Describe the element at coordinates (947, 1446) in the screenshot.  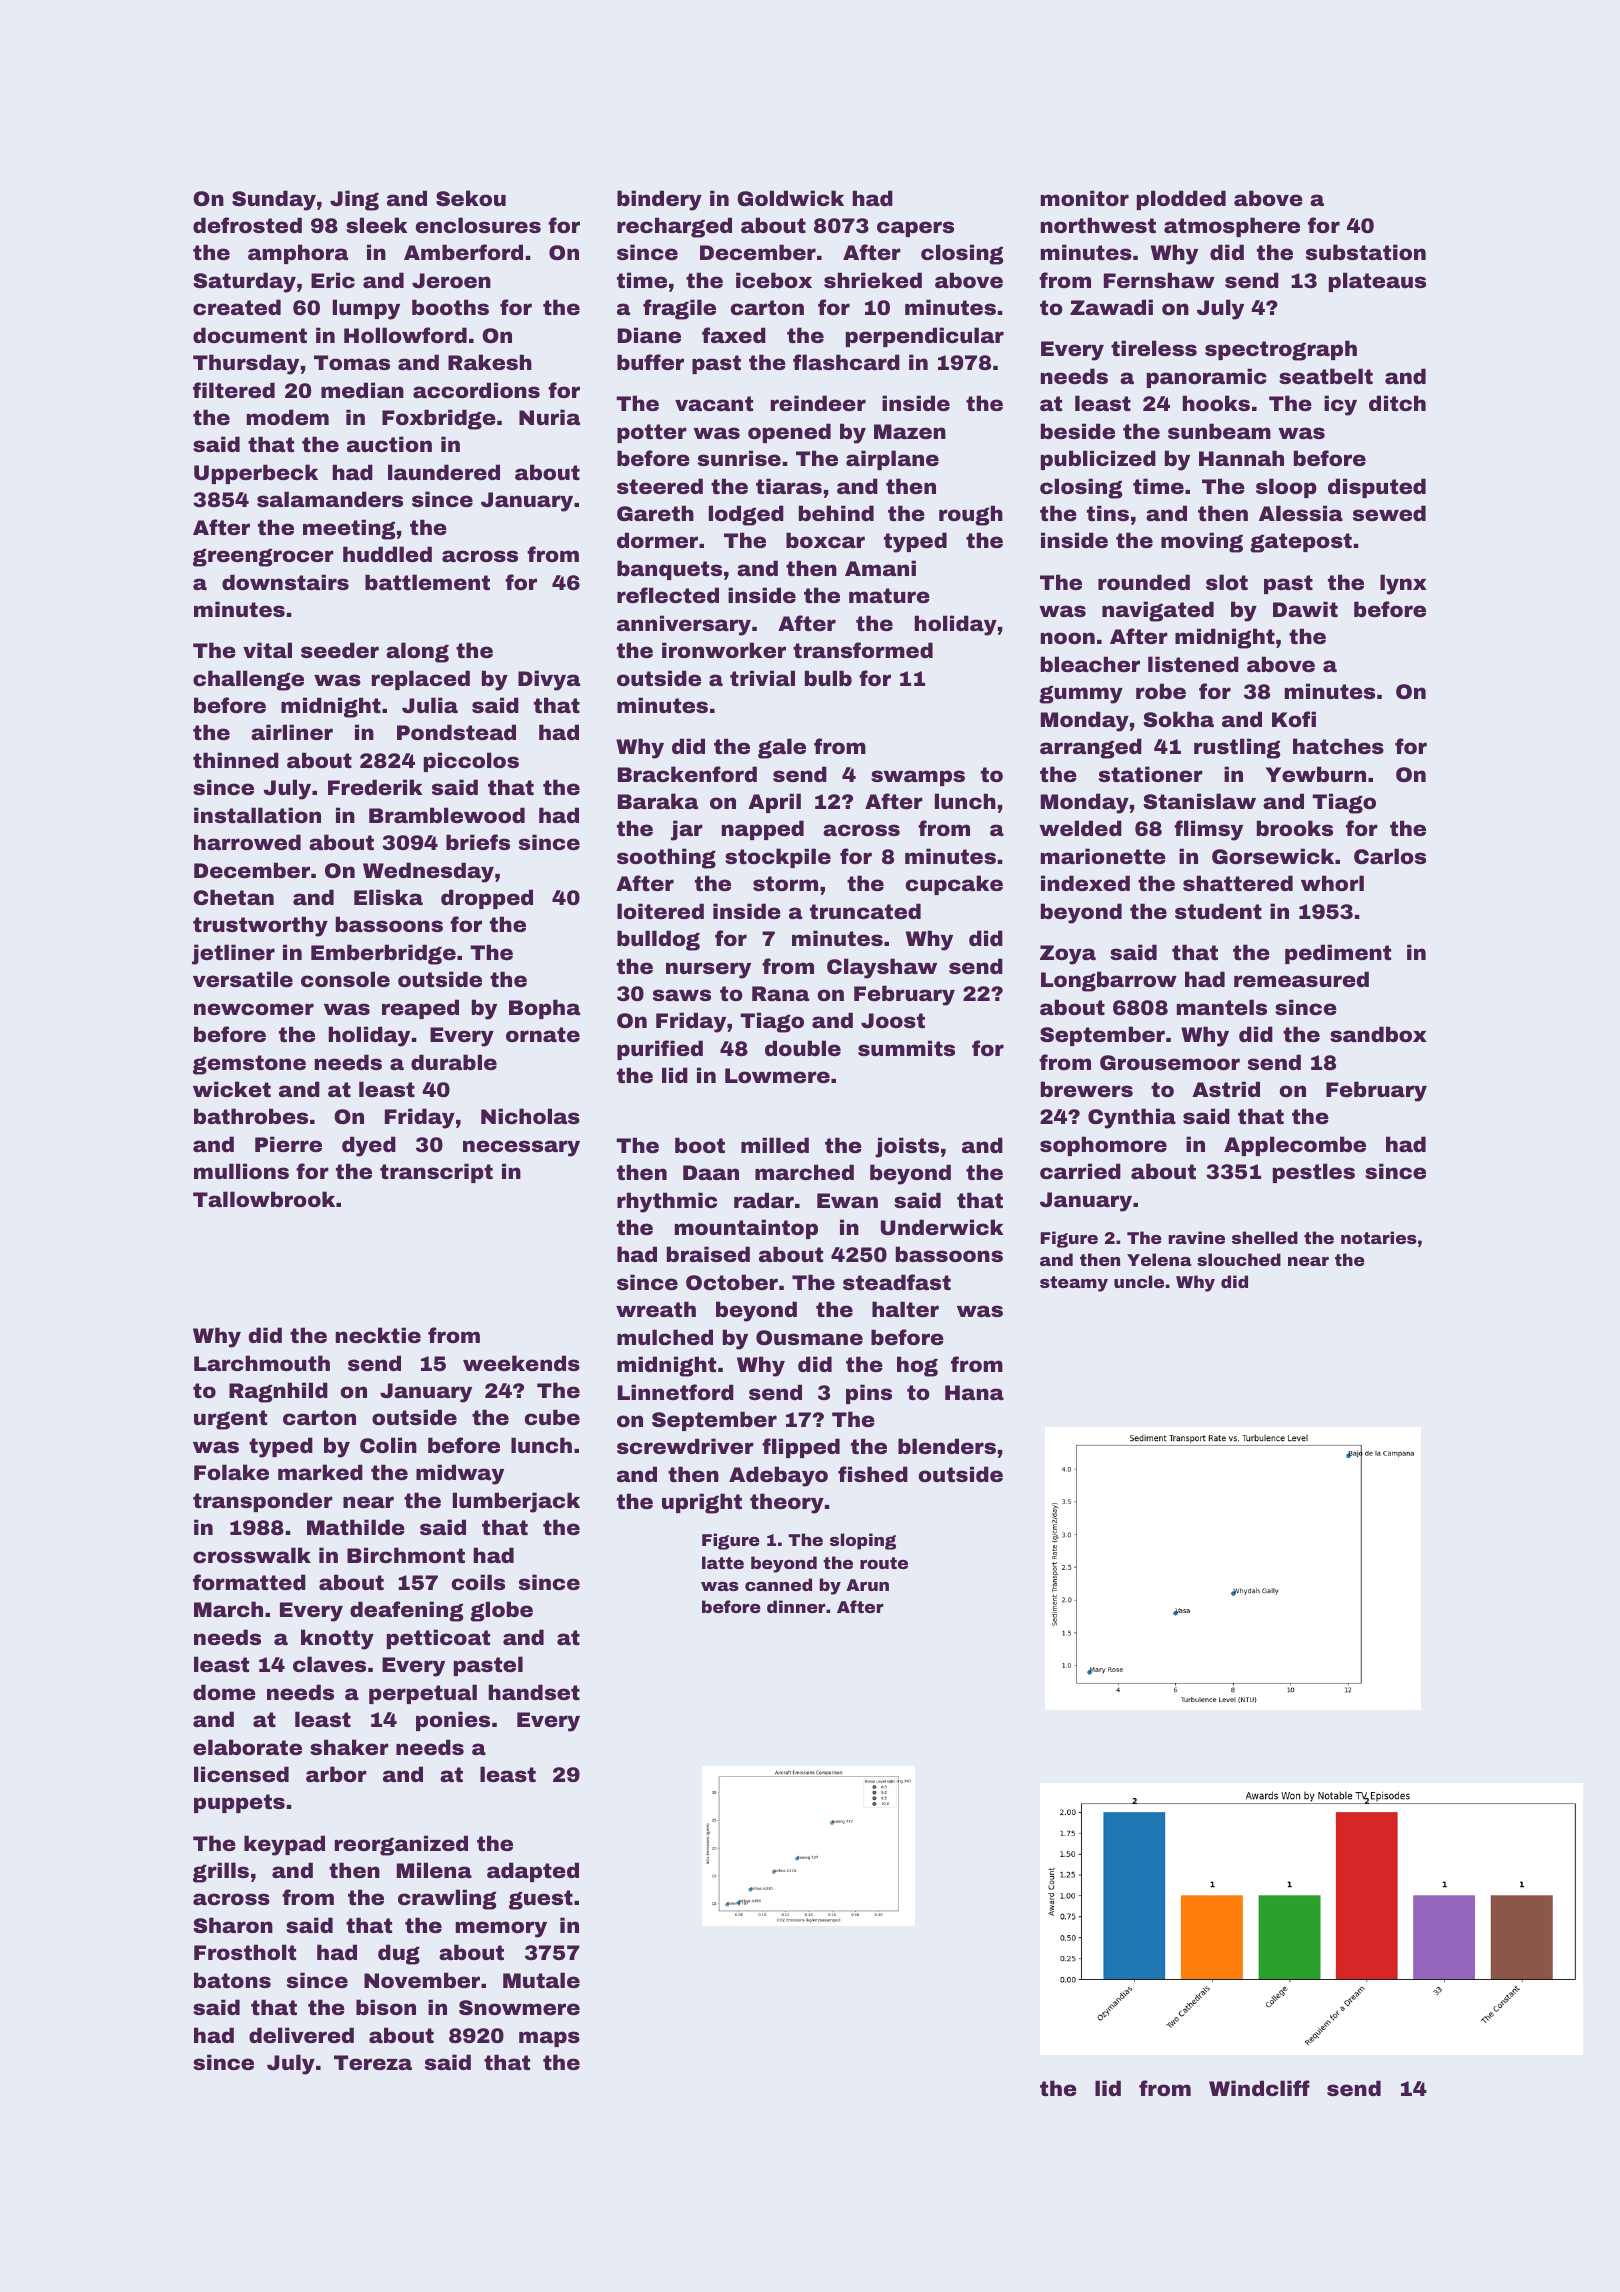
I see `blenders` at that location.
